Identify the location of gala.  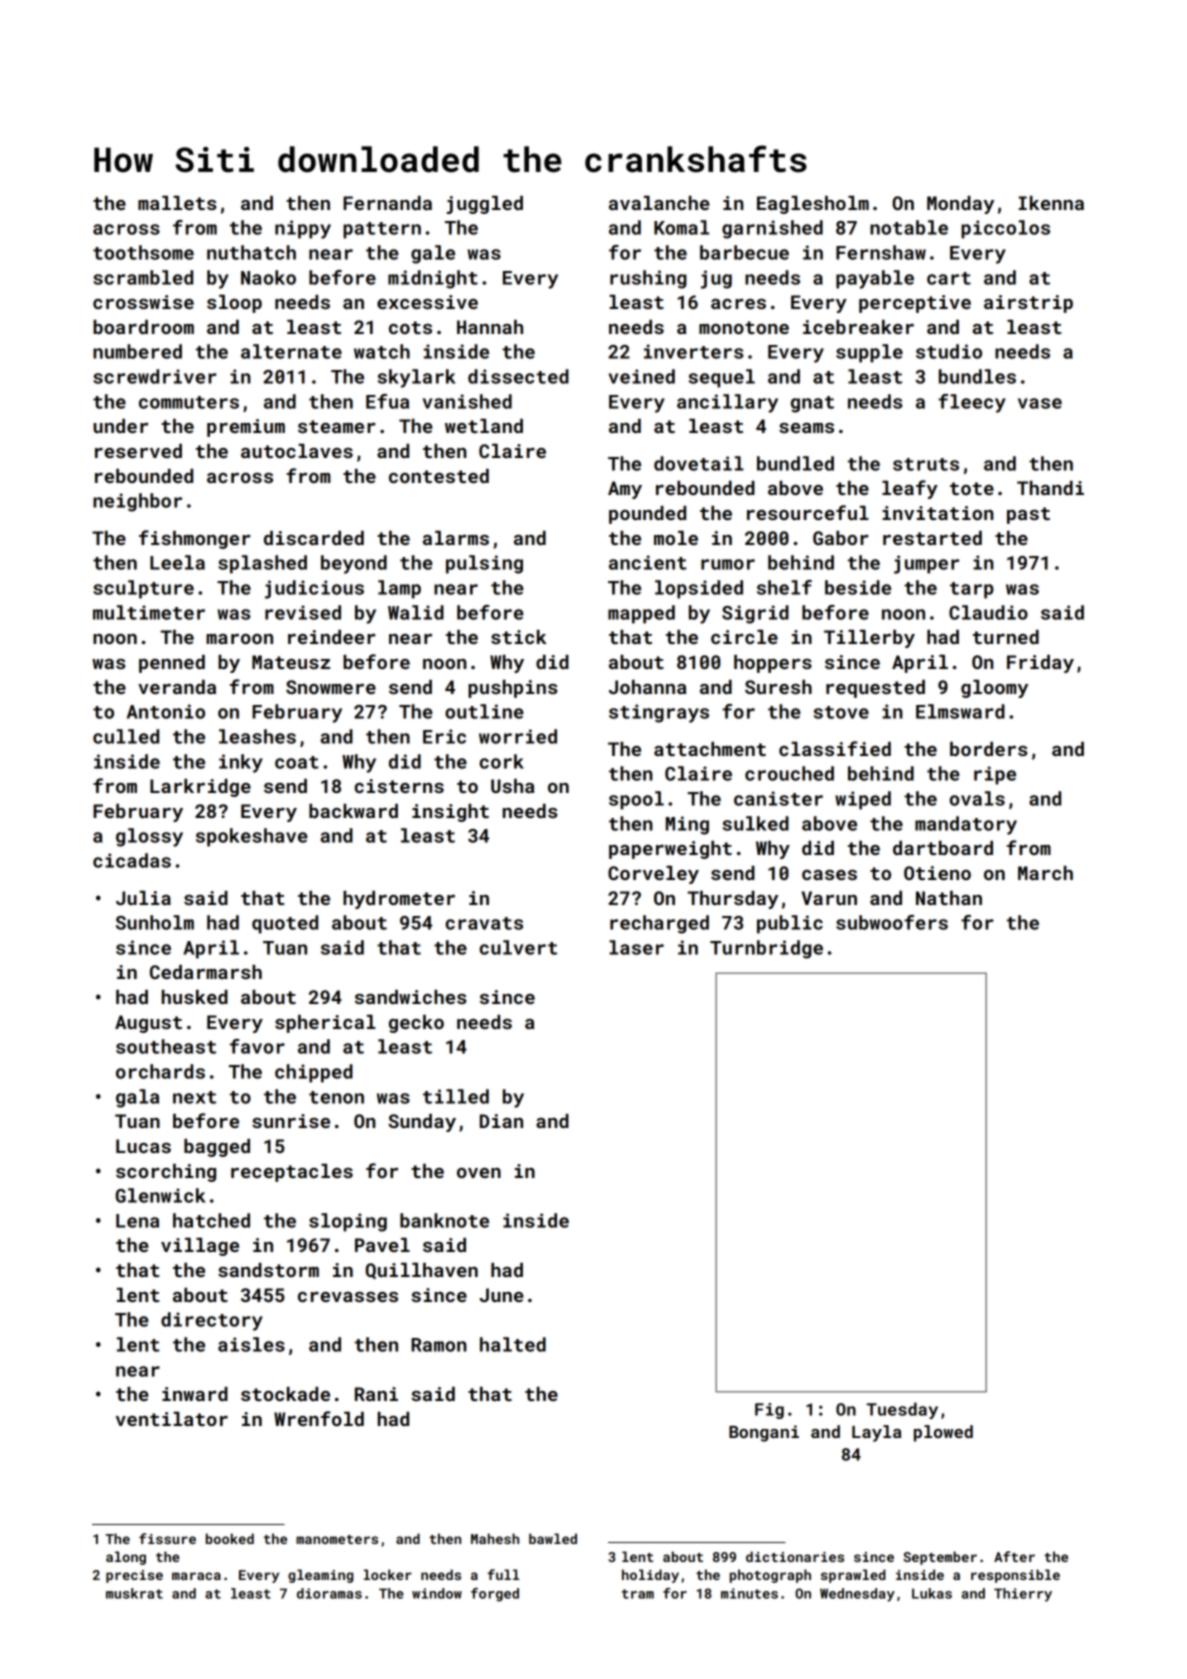
(137, 1098).
